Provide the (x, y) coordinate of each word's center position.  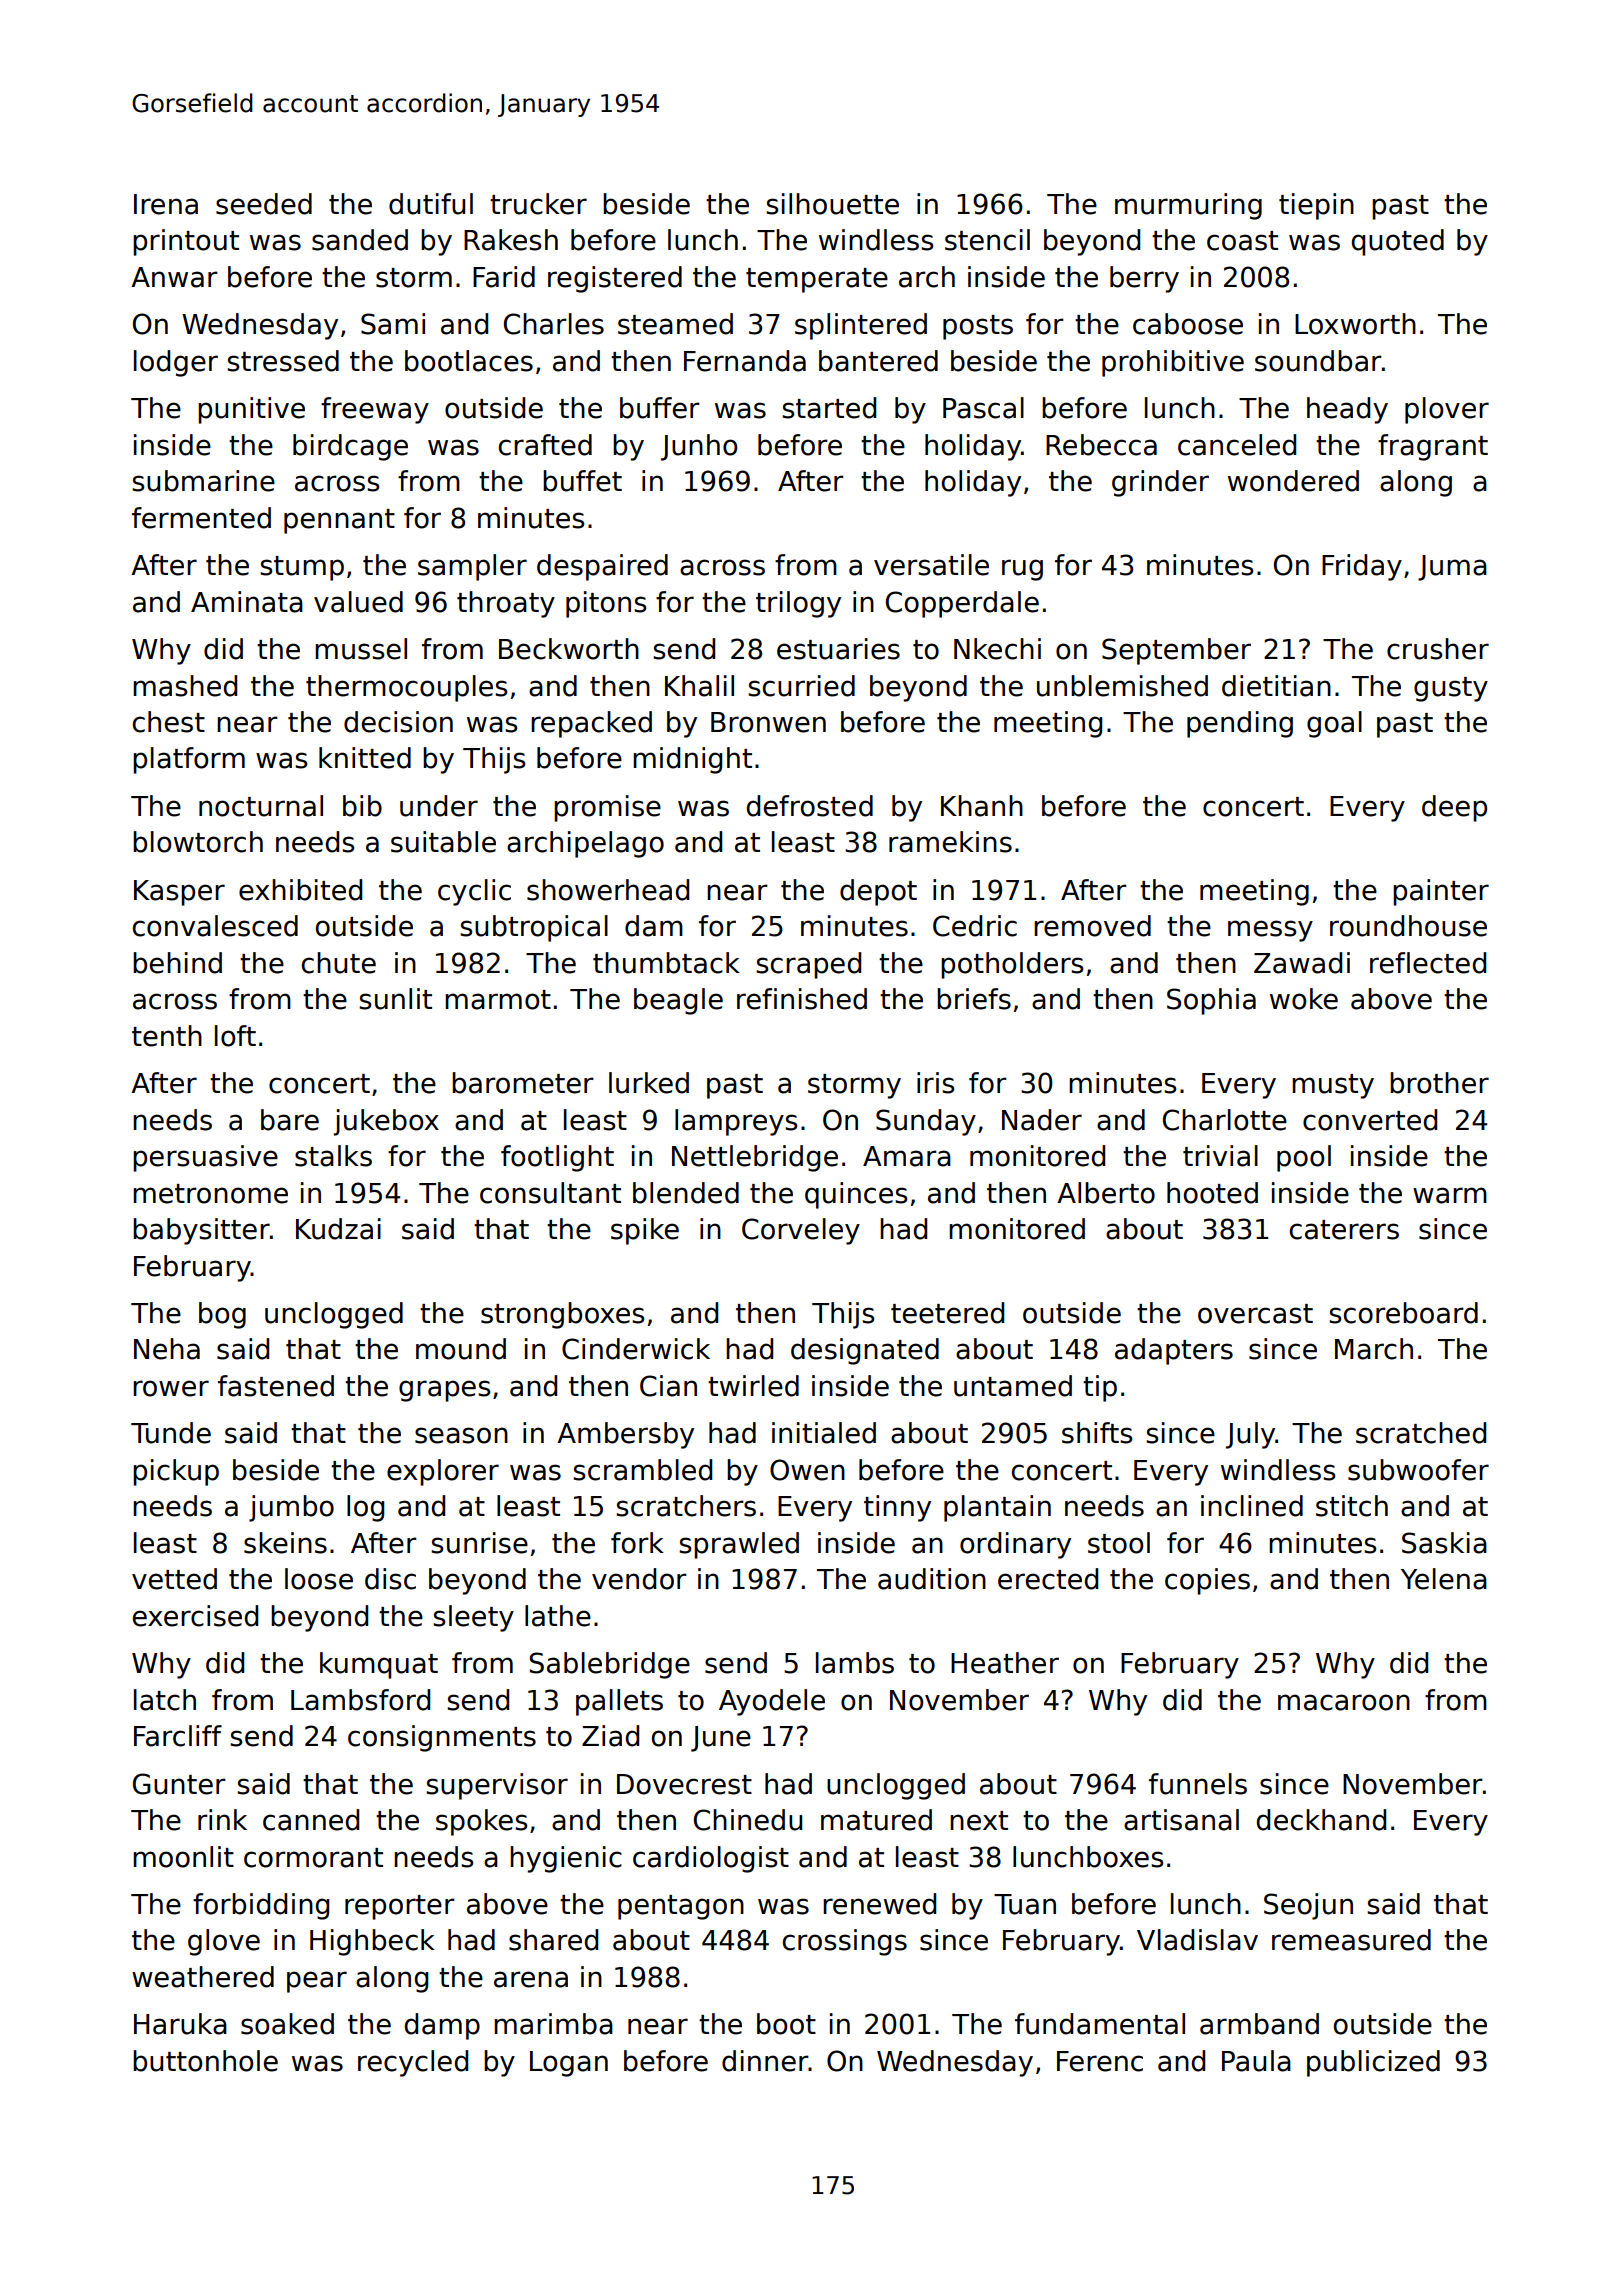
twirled (753, 1386)
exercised (195, 1616)
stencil (987, 240)
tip (1100, 1388)
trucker (538, 204)
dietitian (1276, 686)
